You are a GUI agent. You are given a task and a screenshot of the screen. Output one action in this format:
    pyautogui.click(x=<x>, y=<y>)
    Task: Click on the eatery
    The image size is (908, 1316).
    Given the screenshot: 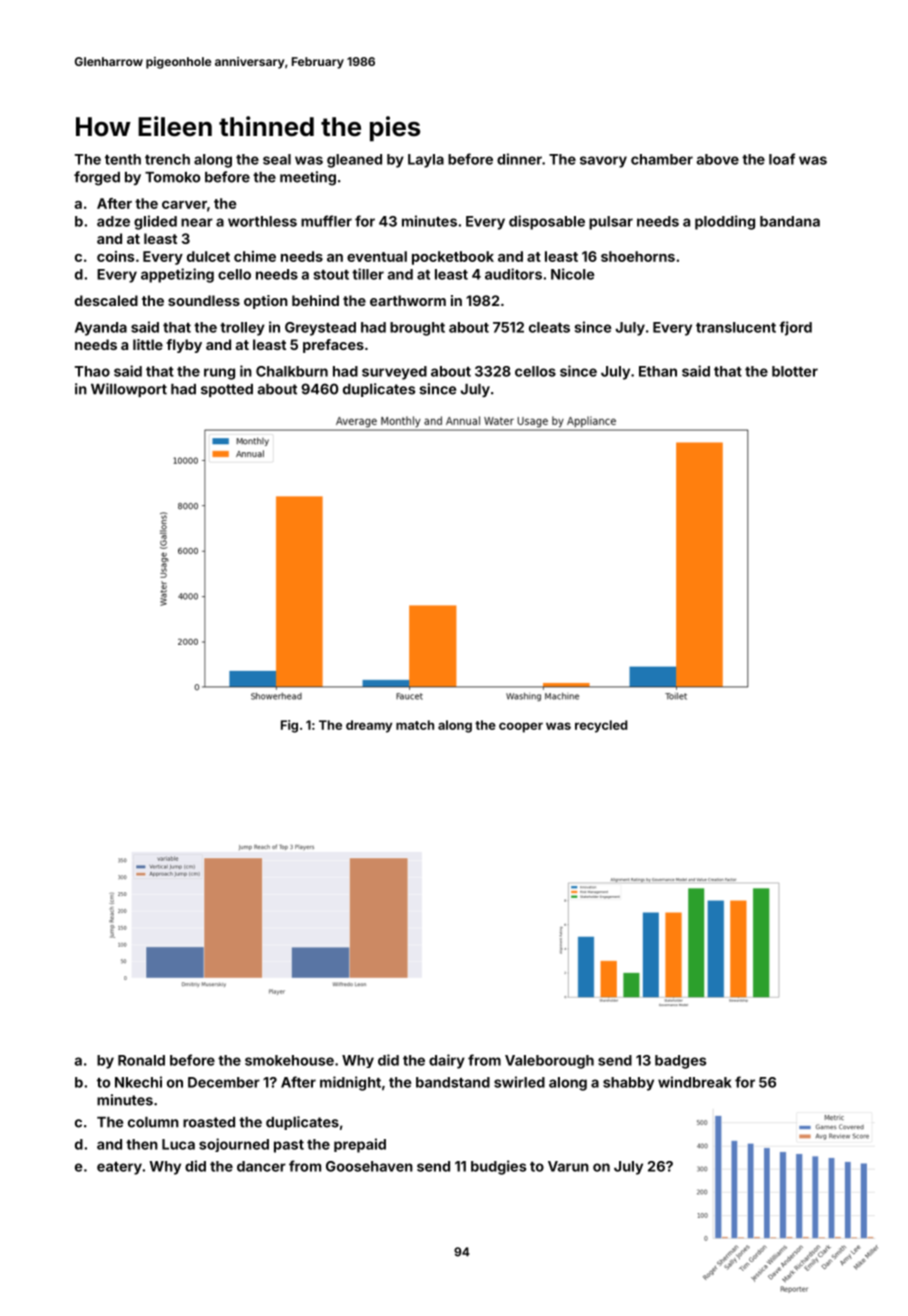 What is the action you would take?
    pyautogui.click(x=119, y=1168)
